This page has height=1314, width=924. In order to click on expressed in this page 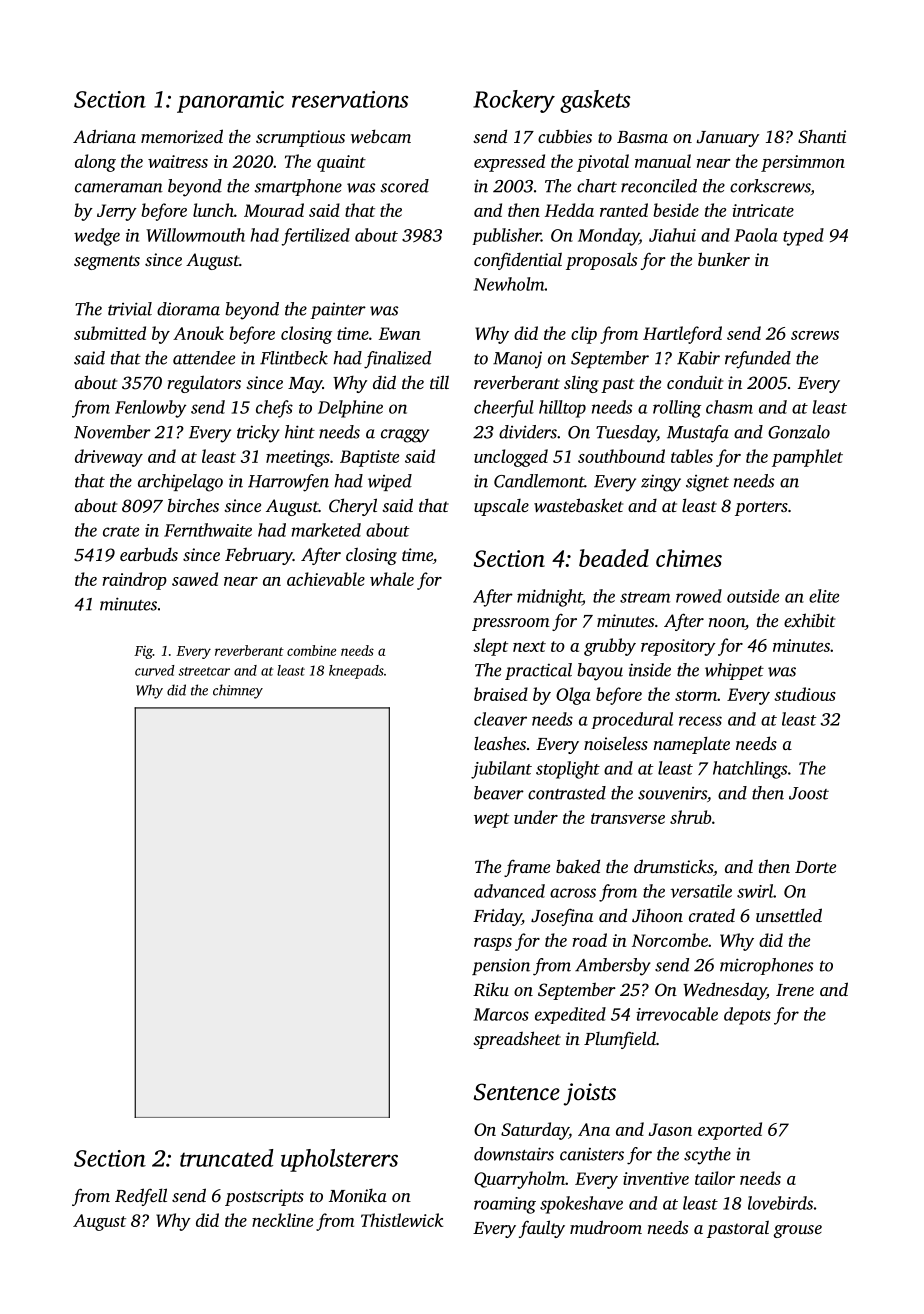, I will do `click(509, 163)`.
